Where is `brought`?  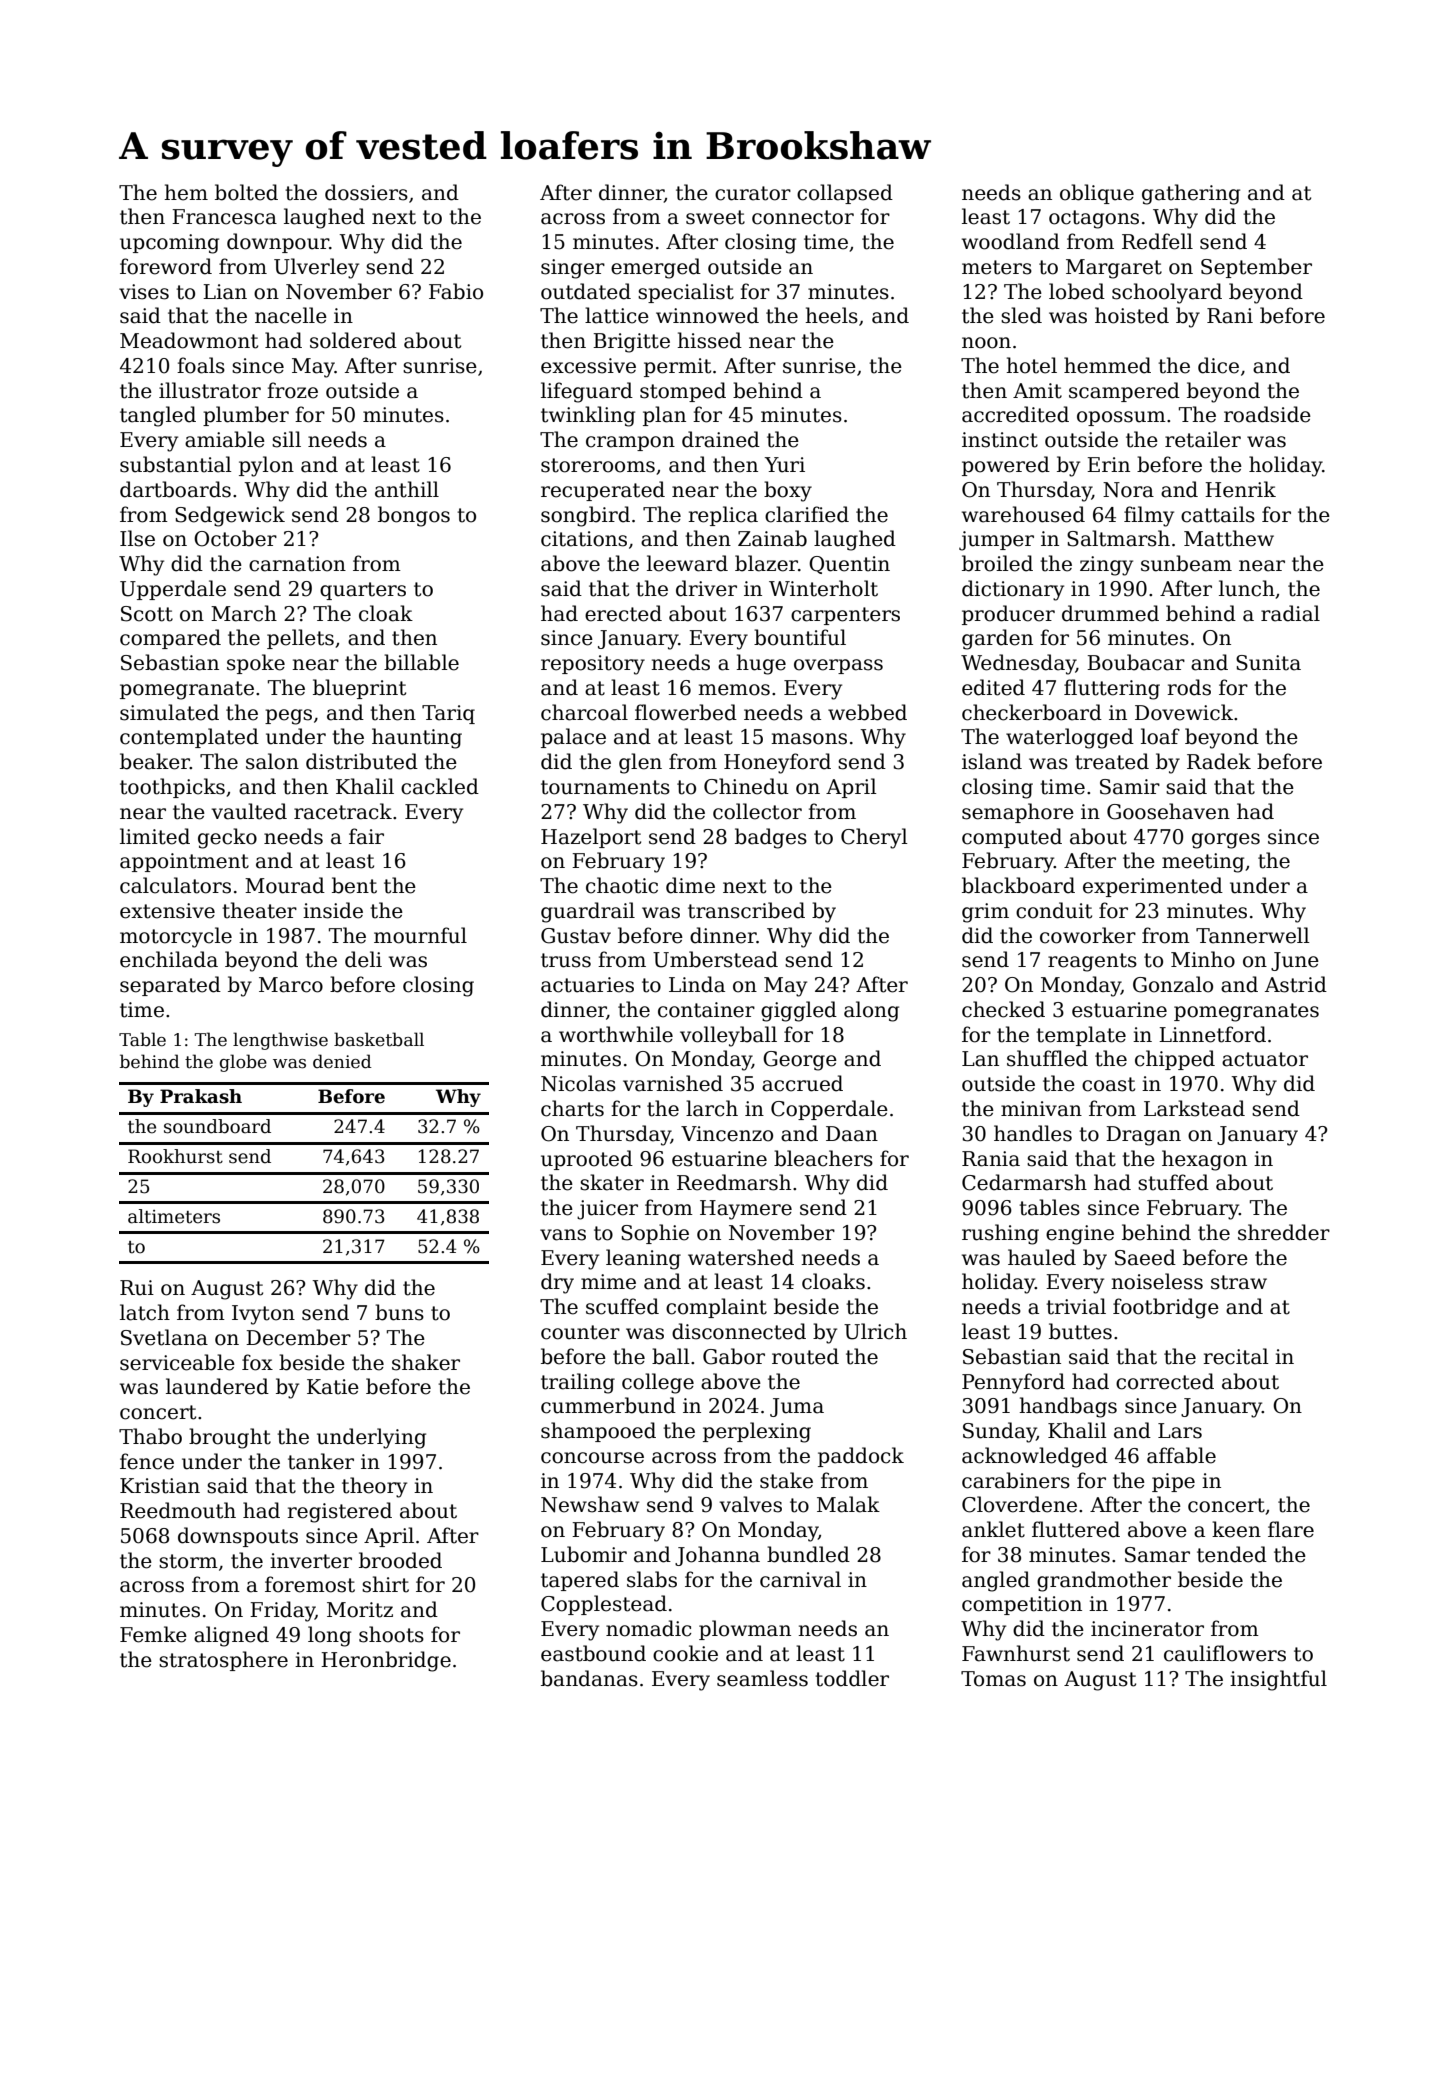 brought is located at coordinates (230, 1438).
